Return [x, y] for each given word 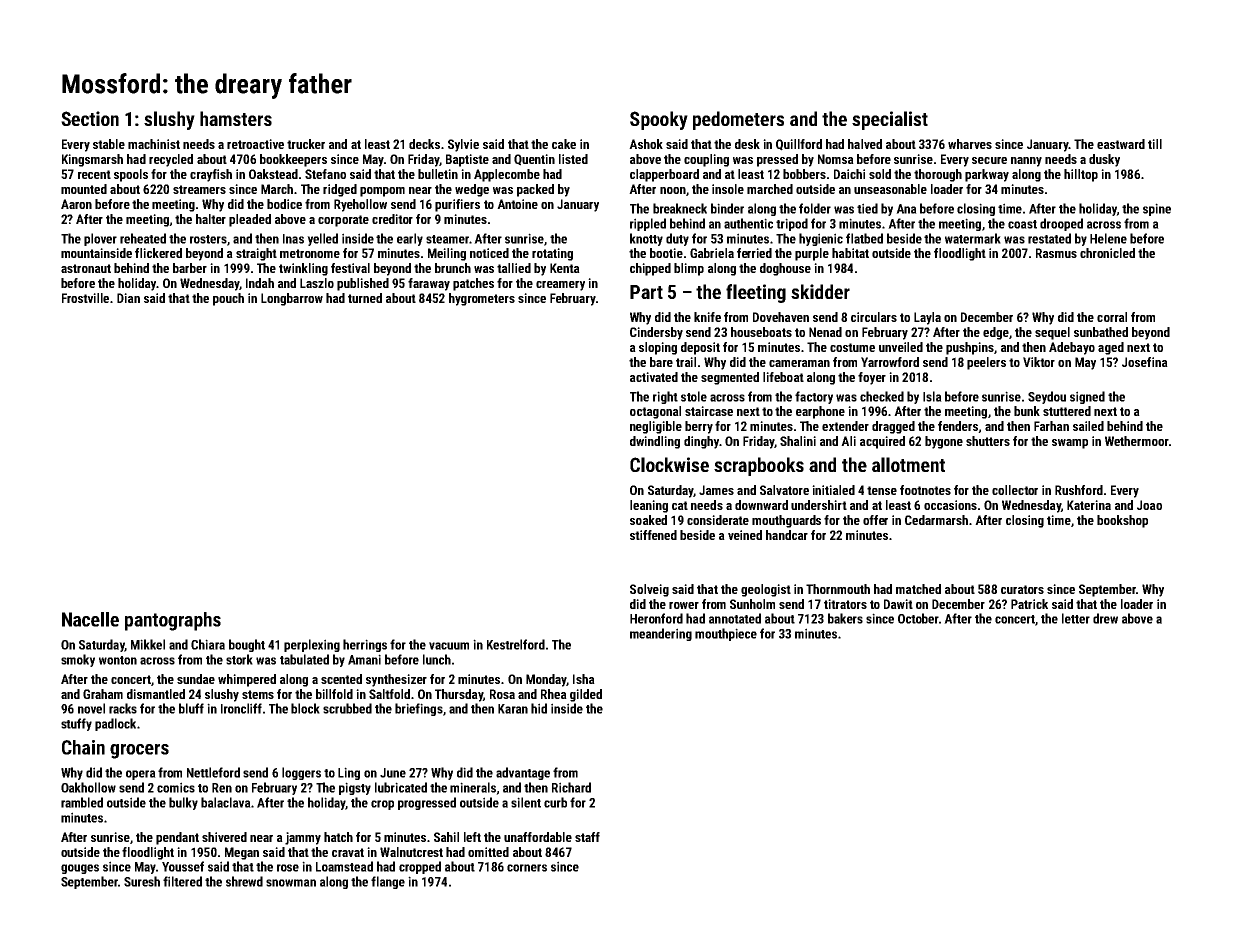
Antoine [517, 204]
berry [699, 427]
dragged [893, 427]
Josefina [1145, 362]
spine [1157, 209]
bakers [845, 618]
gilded [586, 695]
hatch [338, 837]
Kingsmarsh [92, 160]
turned [365, 298]
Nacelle [90, 619]
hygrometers [482, 299]
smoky [78, 660]
